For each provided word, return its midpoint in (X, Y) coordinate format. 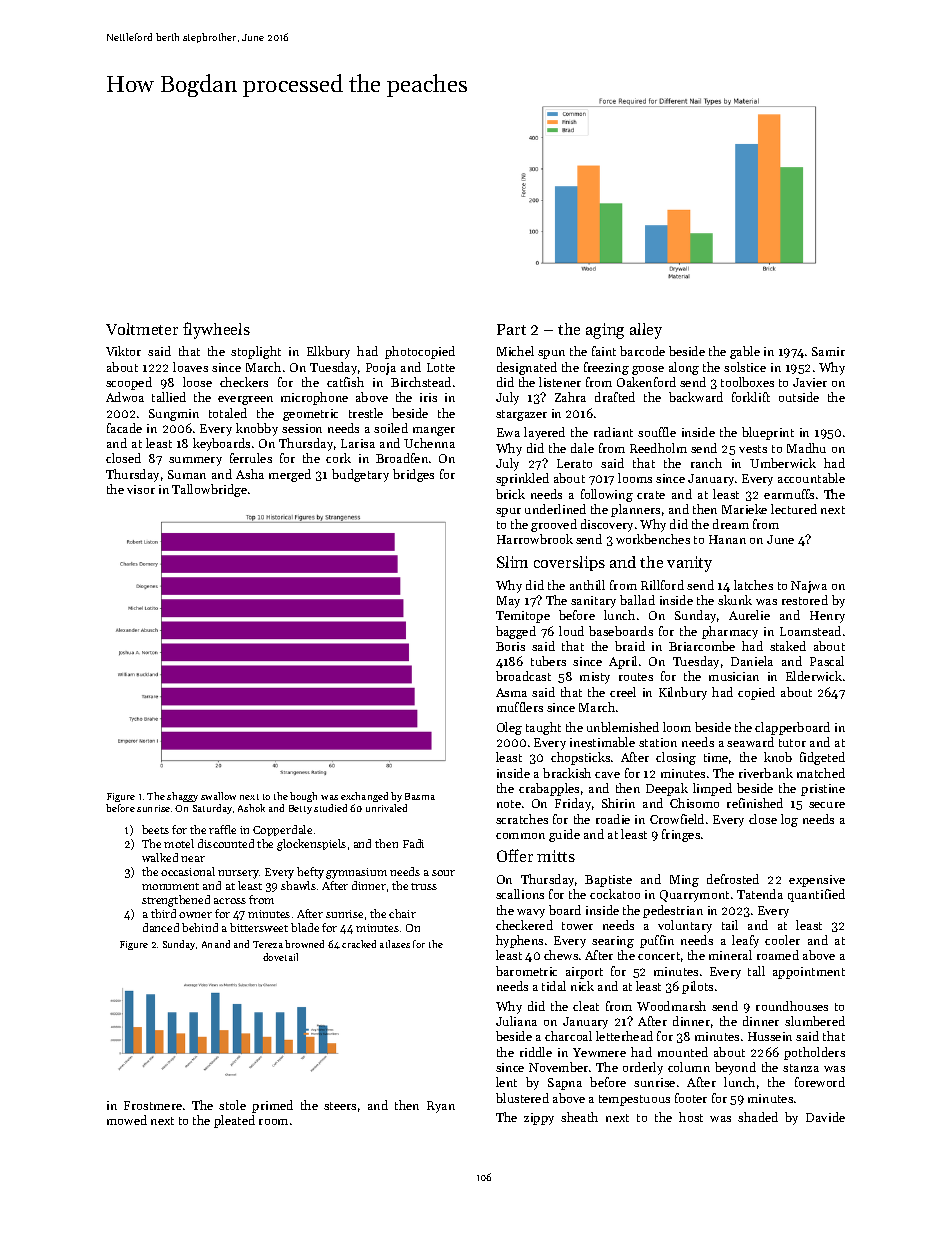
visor (141, 489)
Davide (825, 1117)
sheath (579, 1117)
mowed (127, 1120)
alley (646, 331)
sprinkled (522, 479)
